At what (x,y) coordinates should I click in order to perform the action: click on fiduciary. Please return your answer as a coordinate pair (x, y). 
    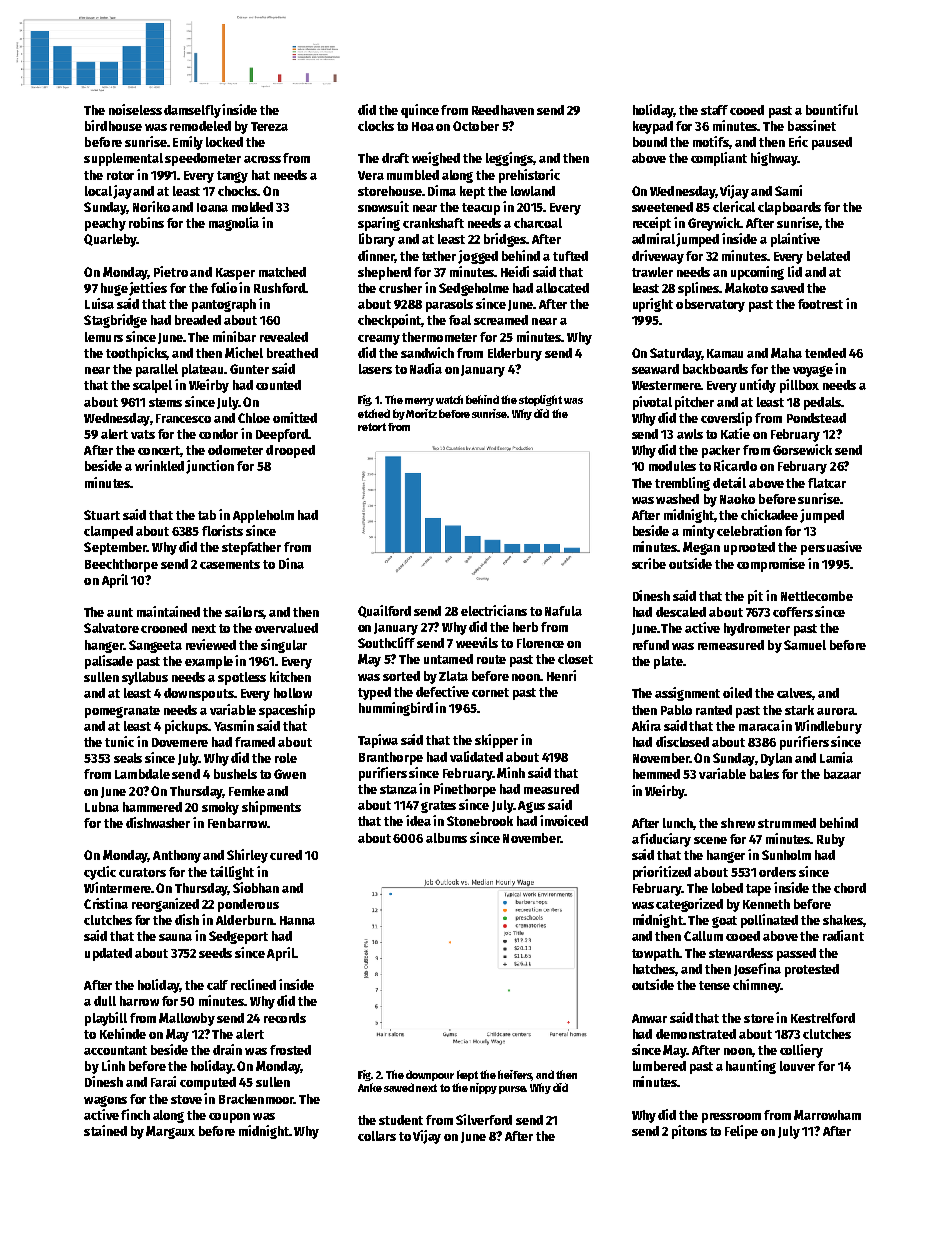
    Looking at the image, I should click on (665, 840).
